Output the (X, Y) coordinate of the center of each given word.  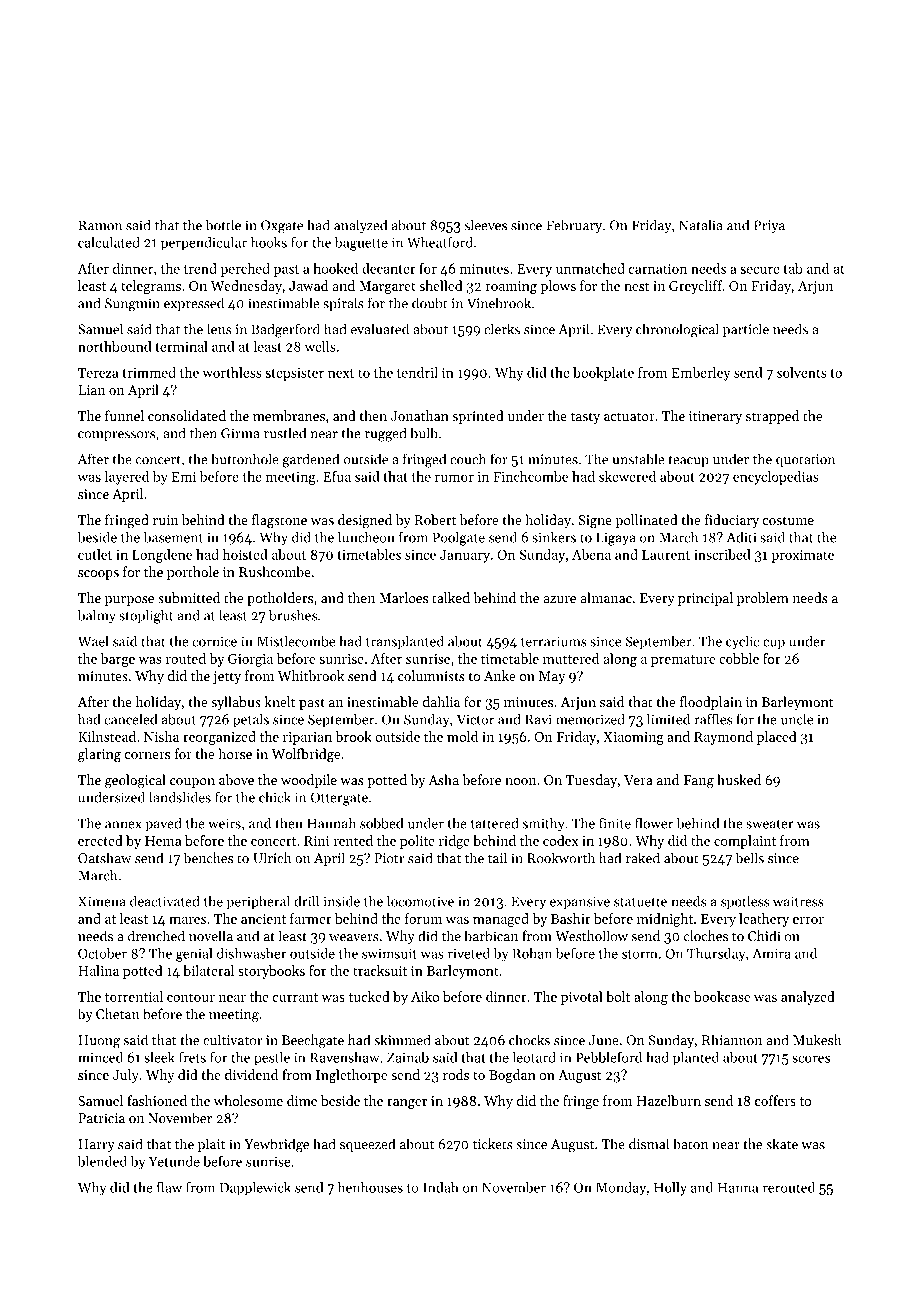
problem (763, 599)
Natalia (701, 225)
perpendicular (204, 244)
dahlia (441, 701)
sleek (159, 1057)
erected (100, 840)
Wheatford (440, 242)
